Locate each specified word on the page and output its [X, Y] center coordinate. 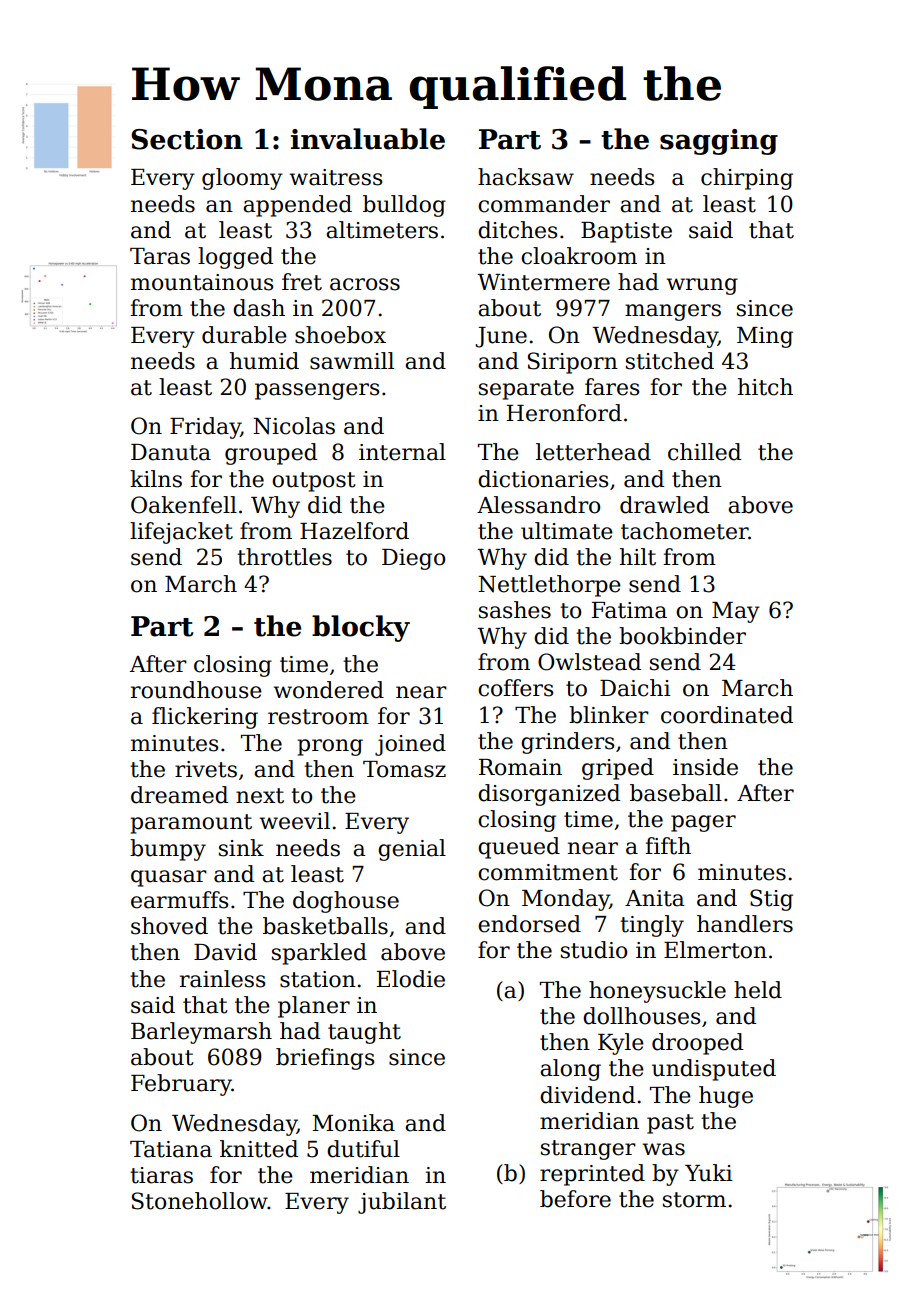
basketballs [325, 926]
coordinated [727, 715]
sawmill [352, 361]
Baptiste [626, 232]
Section [187, 139]
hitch [765, 387]
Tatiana [171, 1149]
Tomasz [404, 769]
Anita [655, 898]
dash [259, 308]
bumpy [168, 850]
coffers [515, 688]
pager [703, 823]
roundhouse [196, 690]
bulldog [404, 206]
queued [519, 848]
